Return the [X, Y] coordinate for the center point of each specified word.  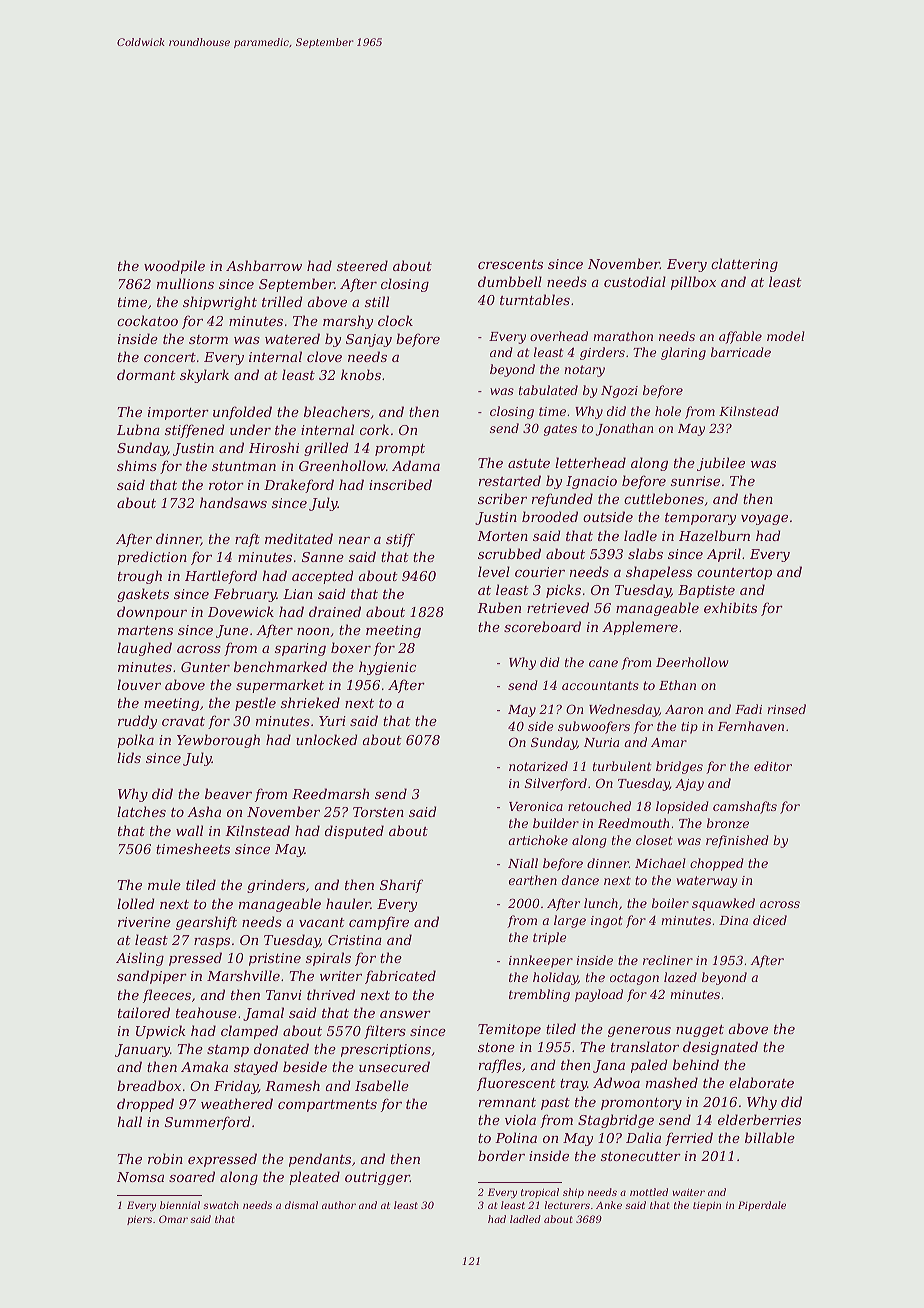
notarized [538, 766]
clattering [744, 265]
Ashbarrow [264, 265]
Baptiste [706, 591]
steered [362, 265]
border [501, 1155]
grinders [276, 886]
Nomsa [140, 1177]
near [354, 540]
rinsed [786, 709]
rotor [226, 485]
